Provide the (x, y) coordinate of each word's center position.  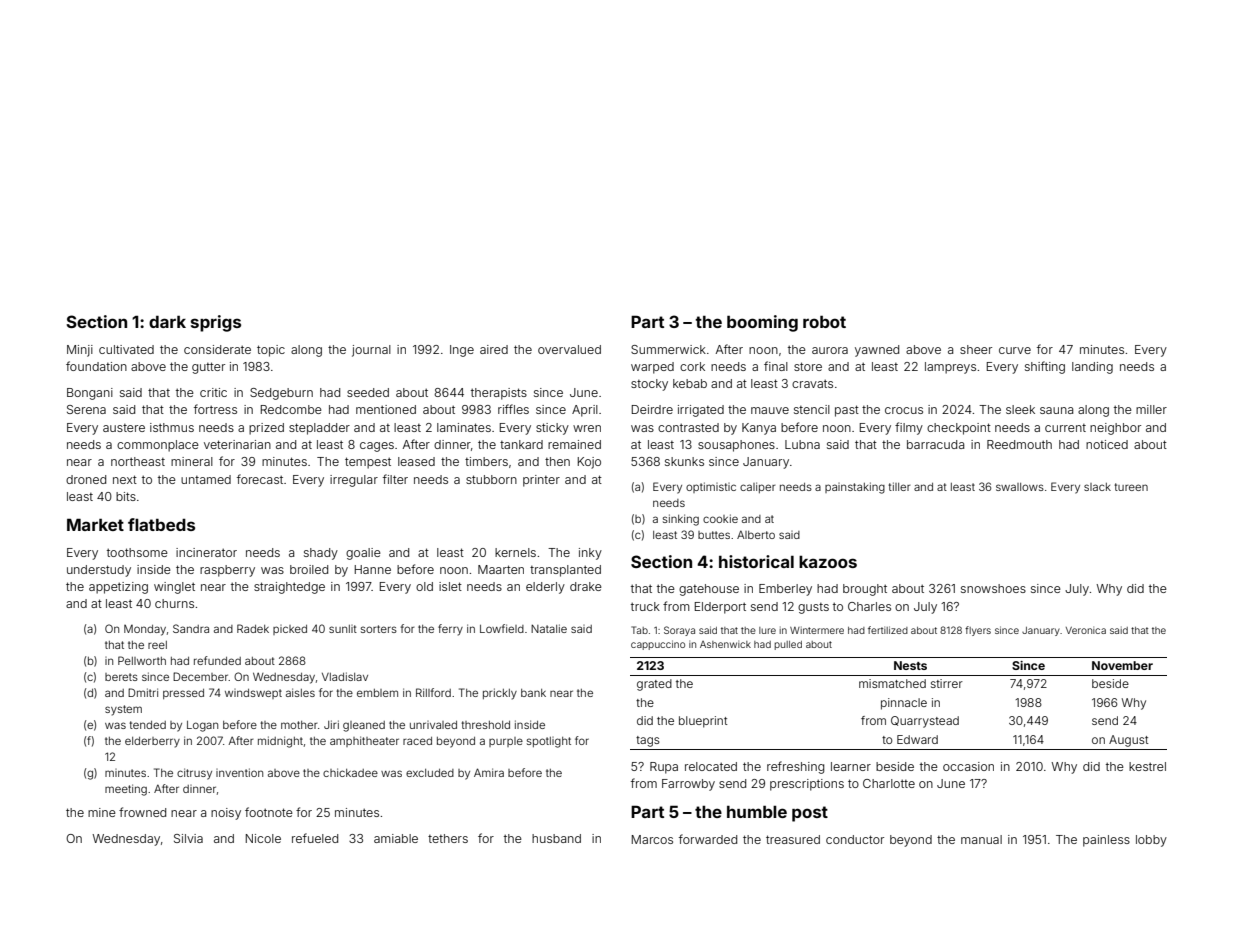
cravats (812, 383)
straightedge (289, 588)
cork (692, 366)
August (1128, 741)
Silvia (188, 838)
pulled (788, 645)
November (1122, 665)
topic (271, 351)
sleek (1020, 409)
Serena (86, 409)
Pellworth (142, 660)
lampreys (950, 368)
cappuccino (658, 645)
